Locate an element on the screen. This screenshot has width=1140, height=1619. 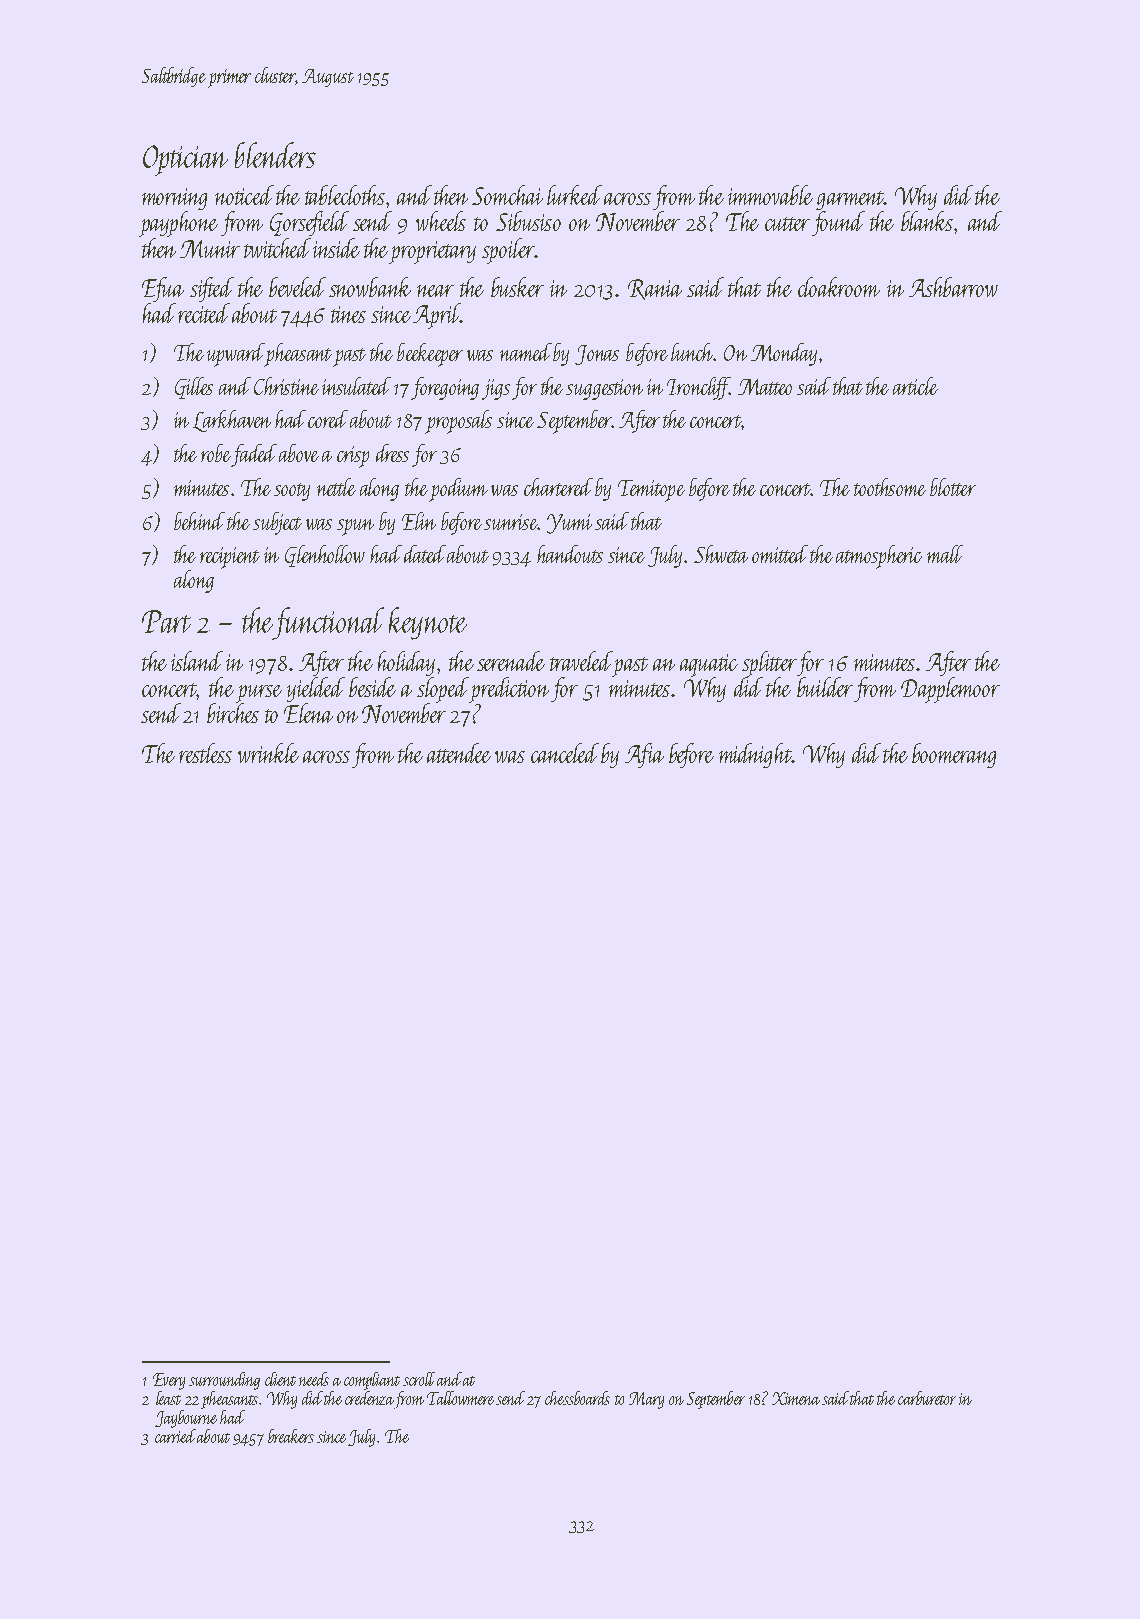
foregoing is located at coordinates (445, 388).
